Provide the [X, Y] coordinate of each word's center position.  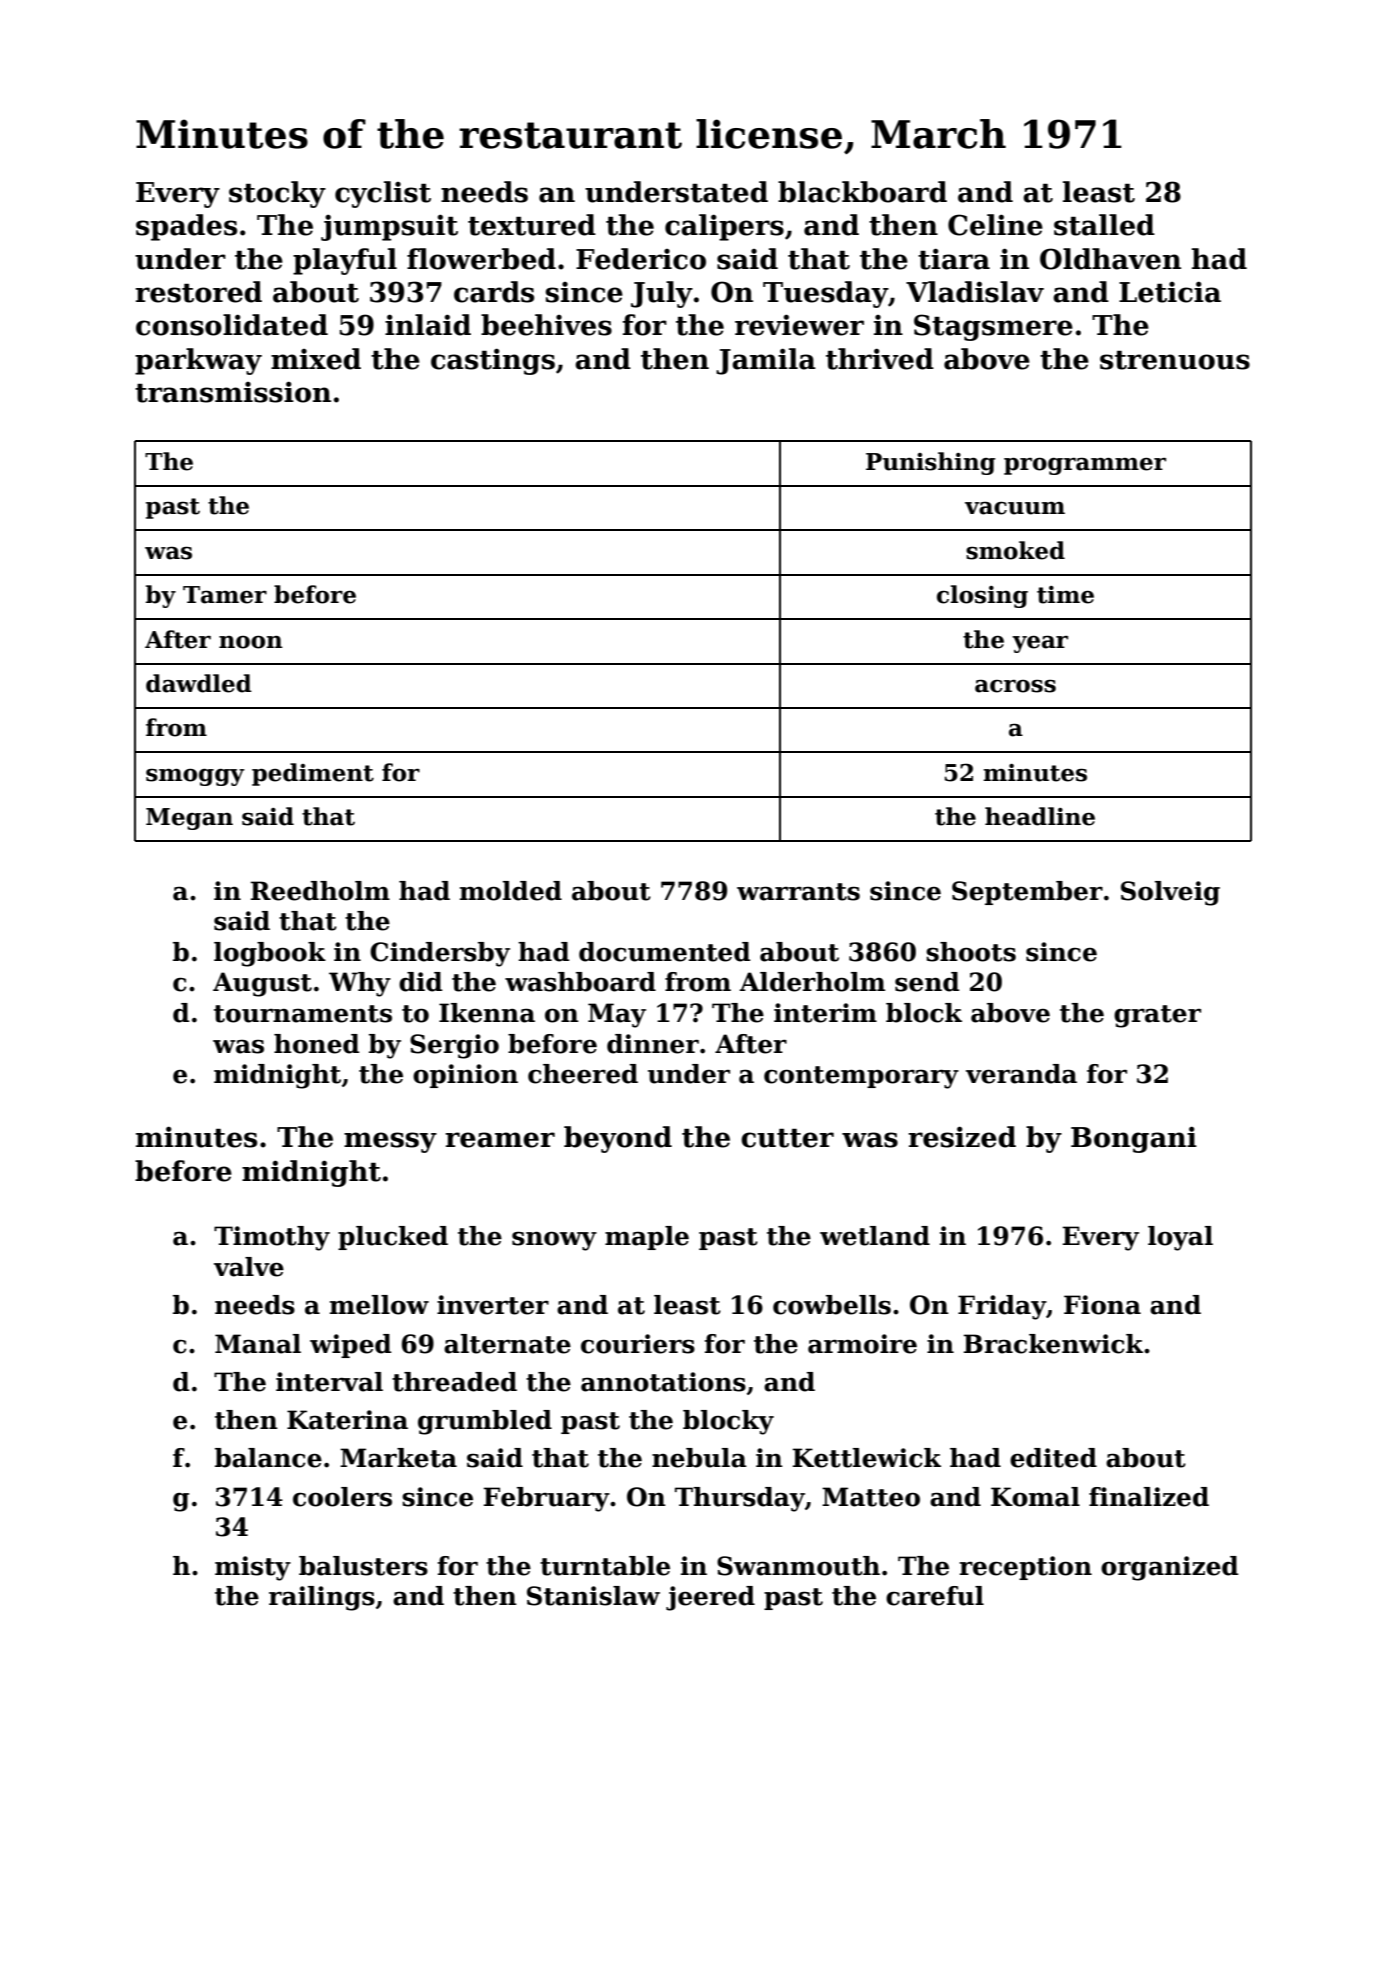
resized [962, 1137]
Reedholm [320, 891]
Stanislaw [593, 1596]
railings [322, 1598]
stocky [277, 194]
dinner [653, 1044]
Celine [995, 225]
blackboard [862, 192]
